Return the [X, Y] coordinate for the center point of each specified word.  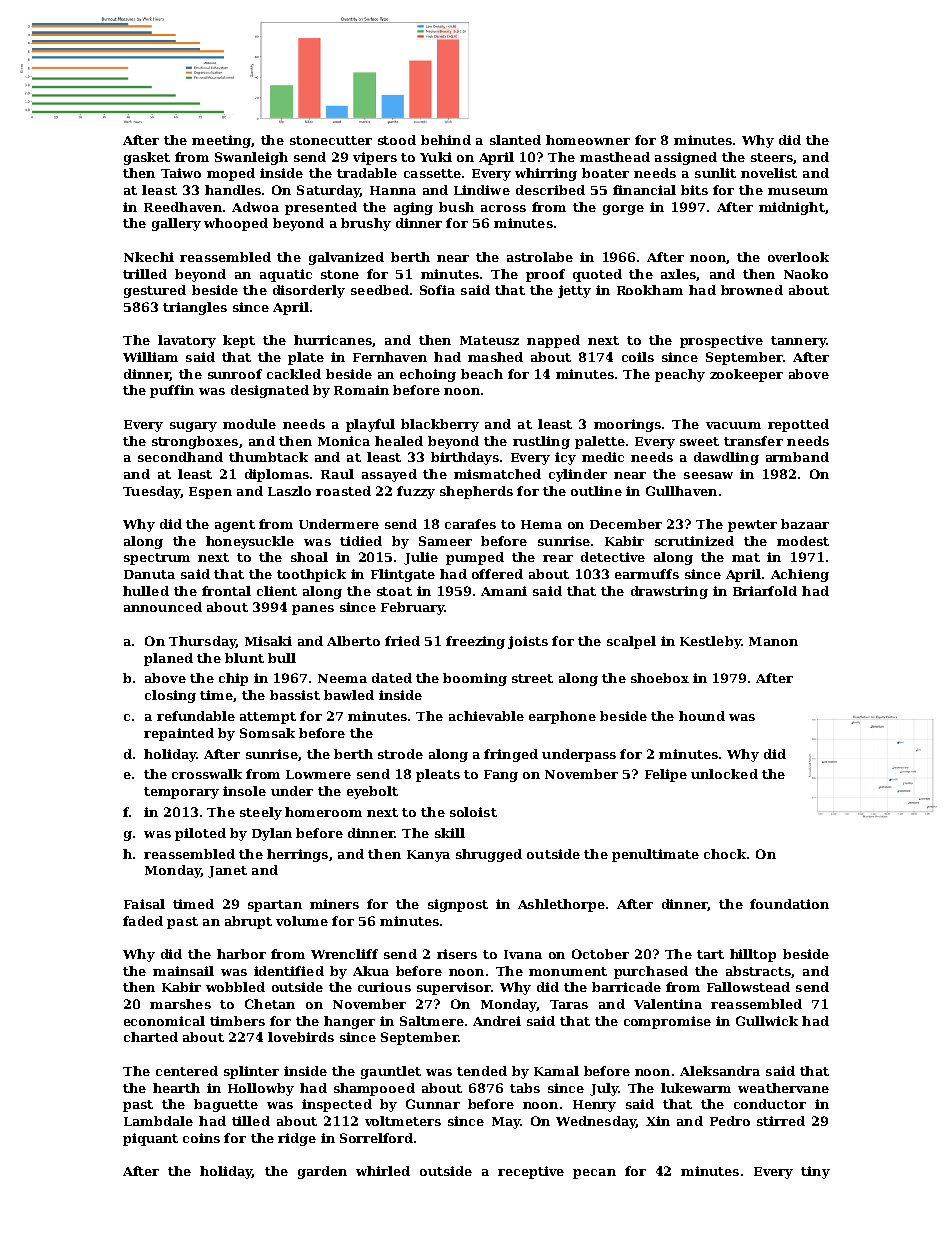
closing [170, 696]
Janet [227, 872]
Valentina [668, 1004]
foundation [789, 904]
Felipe [666, 775]
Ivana [523, 954]
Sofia [437, 290]
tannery [798, 342]
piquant [150, 1139]
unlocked [724, 774]
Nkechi [149, 257]
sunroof [235, 374]
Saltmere [432, 1021]
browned [752, 290]
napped [553, 341]
